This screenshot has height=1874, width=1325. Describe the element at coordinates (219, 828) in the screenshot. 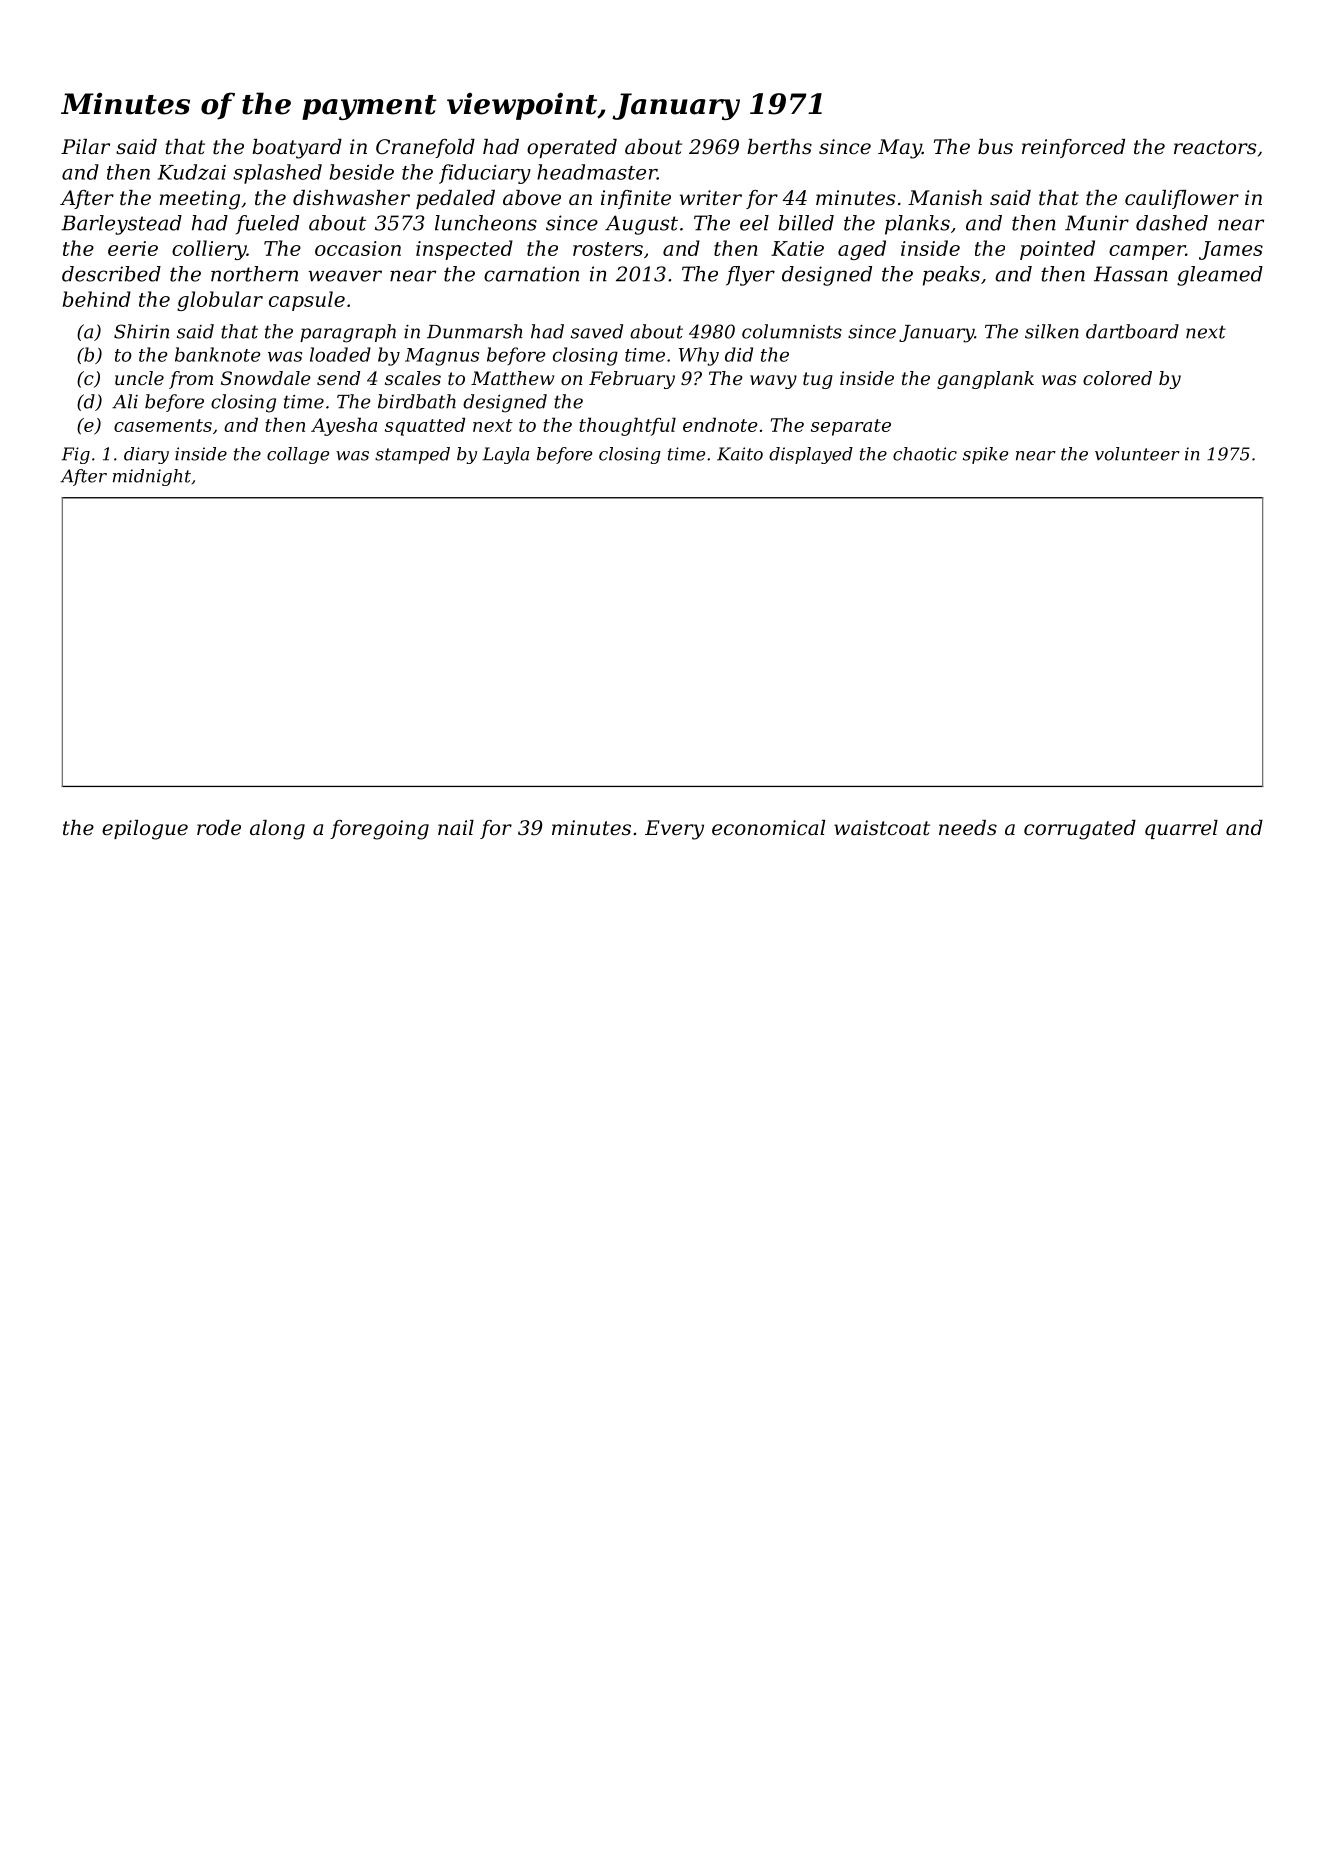

I see `rode` at that location.
